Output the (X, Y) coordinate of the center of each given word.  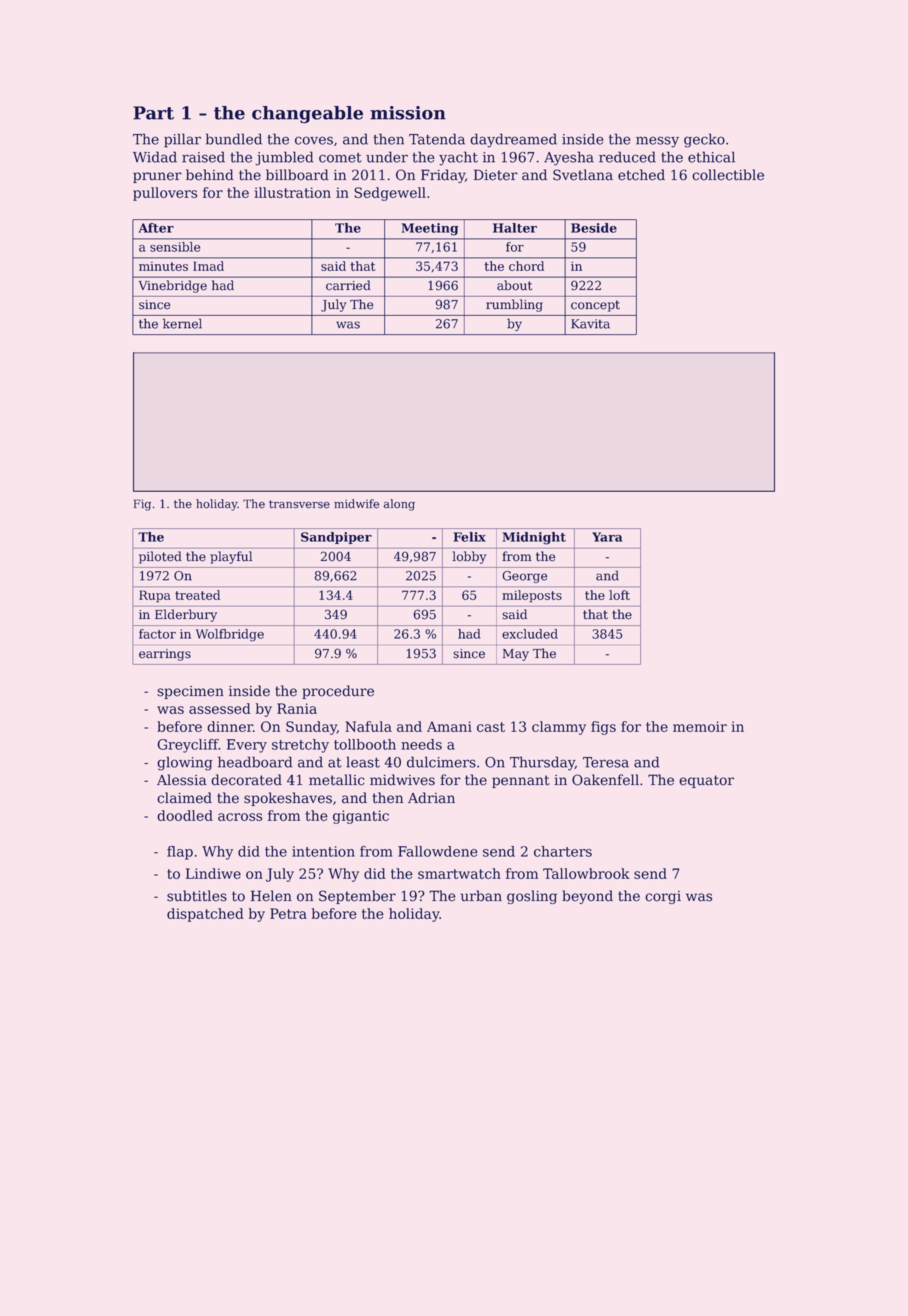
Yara (607, 537)
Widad (155, 157)
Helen (271, 896)
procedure (338, 692)
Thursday (542, 763)
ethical (711, 157)
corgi (663, 897)
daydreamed (513, 140)
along (399, 505)
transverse (299, 504)
